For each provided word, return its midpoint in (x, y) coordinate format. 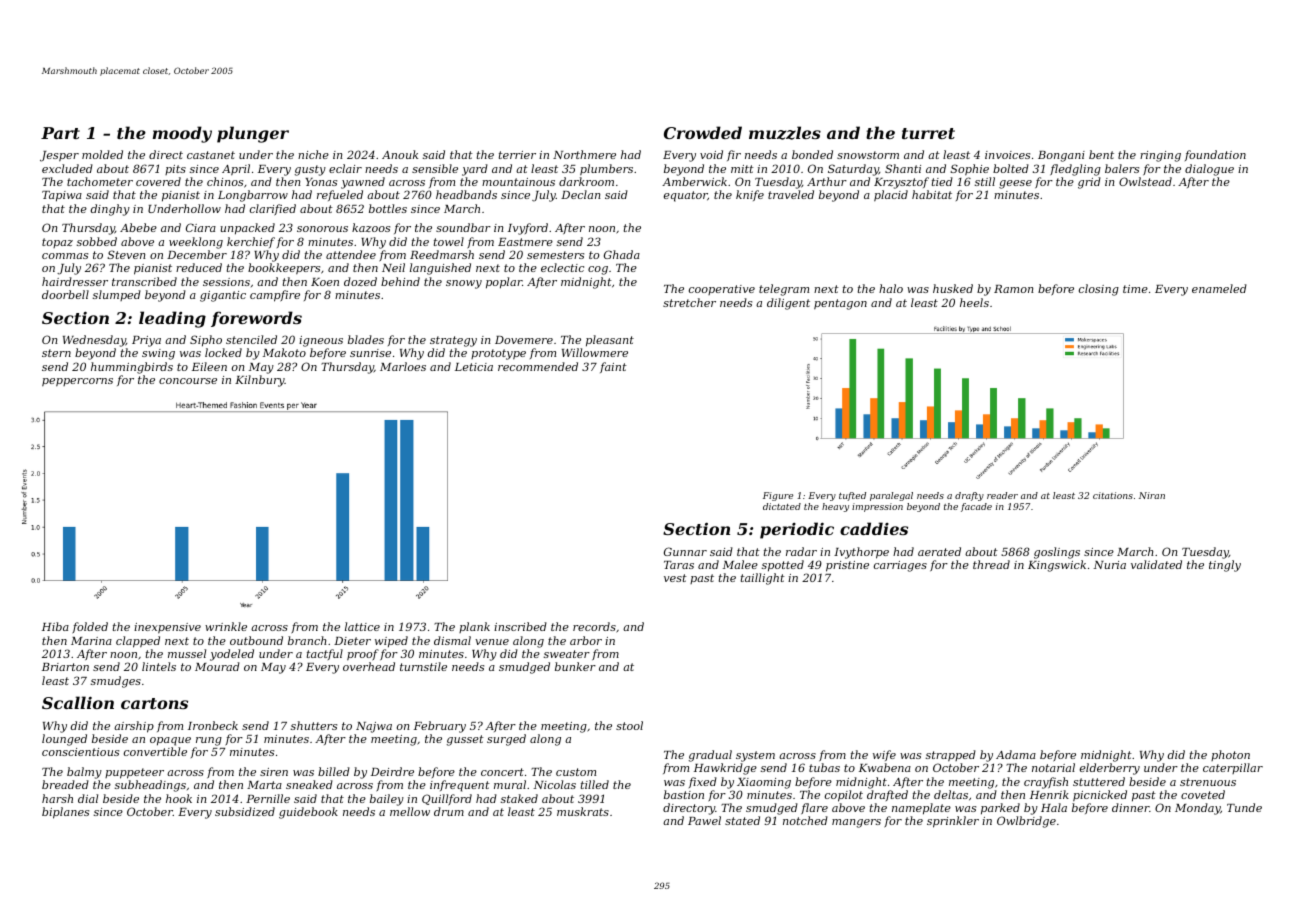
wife (884, 755)
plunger (253, 134)
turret (928, 133)
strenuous (1208, 782)
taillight (763, 579)
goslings (1057, 553)
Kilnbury (260, 381)
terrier (517, 155)
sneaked (309, 784)
